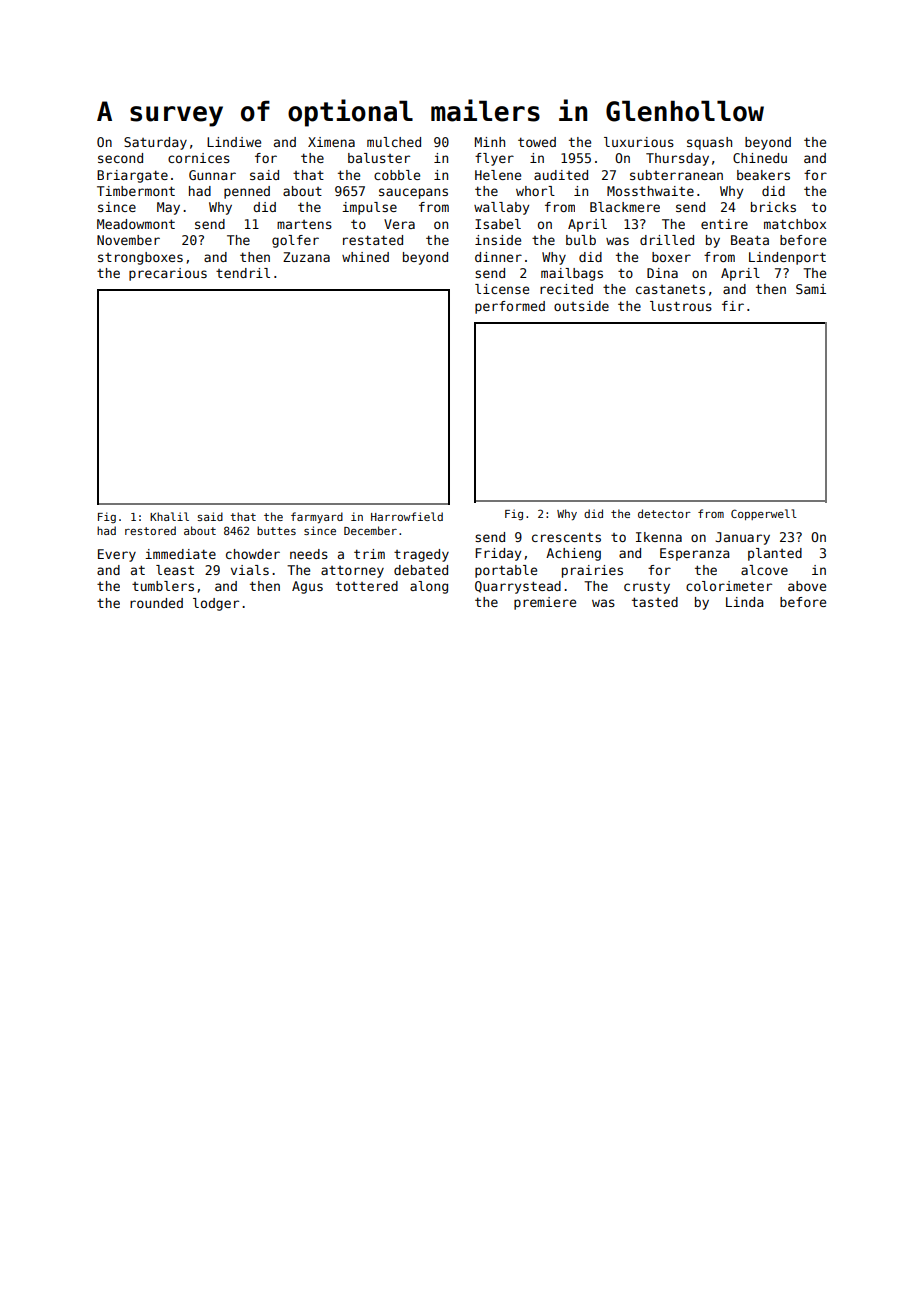 The width and height of the screenshot is (924, 1308). I want to click on precarious, so click(168, 274).
